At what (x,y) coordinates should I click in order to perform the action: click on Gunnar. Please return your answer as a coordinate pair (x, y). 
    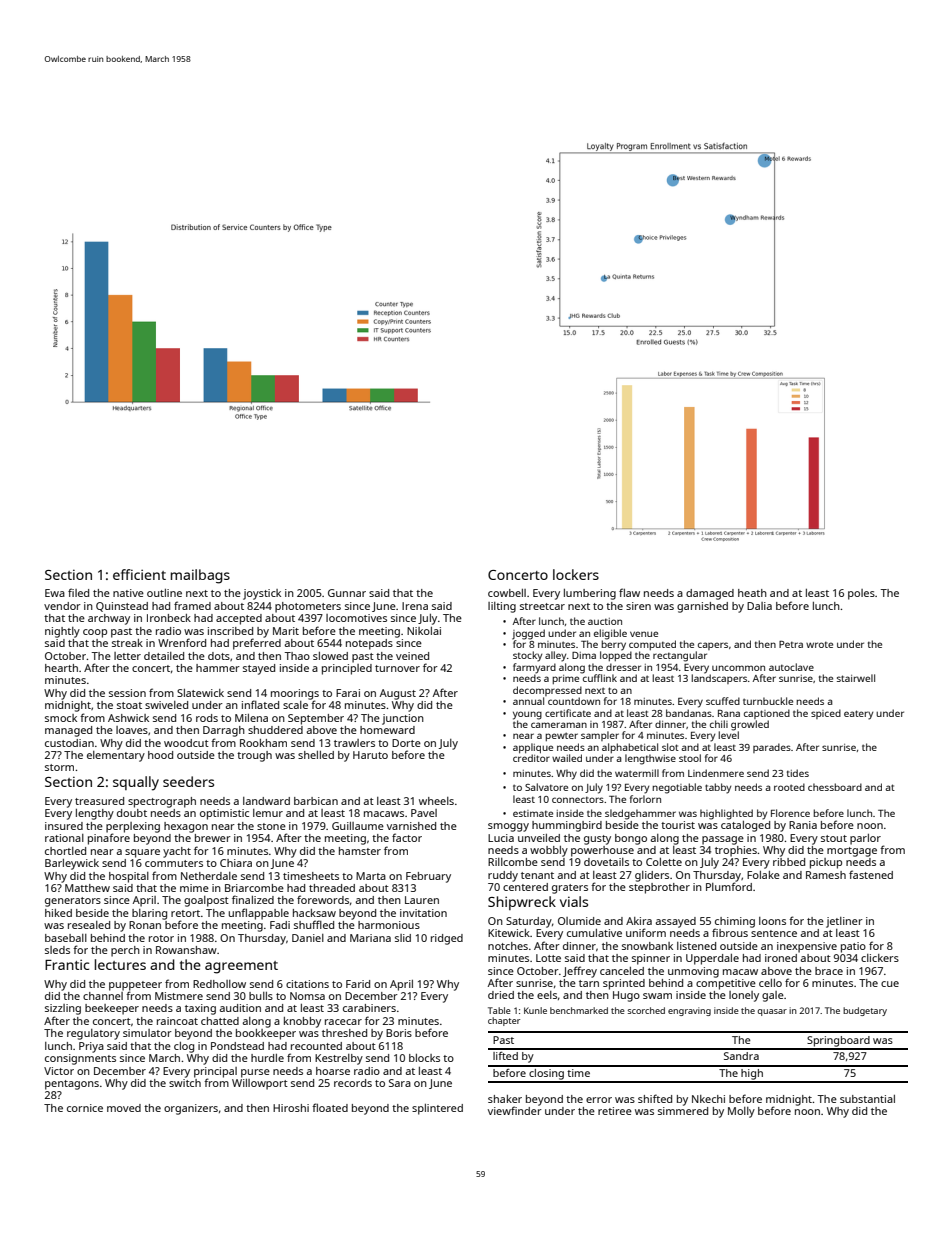
    Looking at the image, I should click on (347, 593).
